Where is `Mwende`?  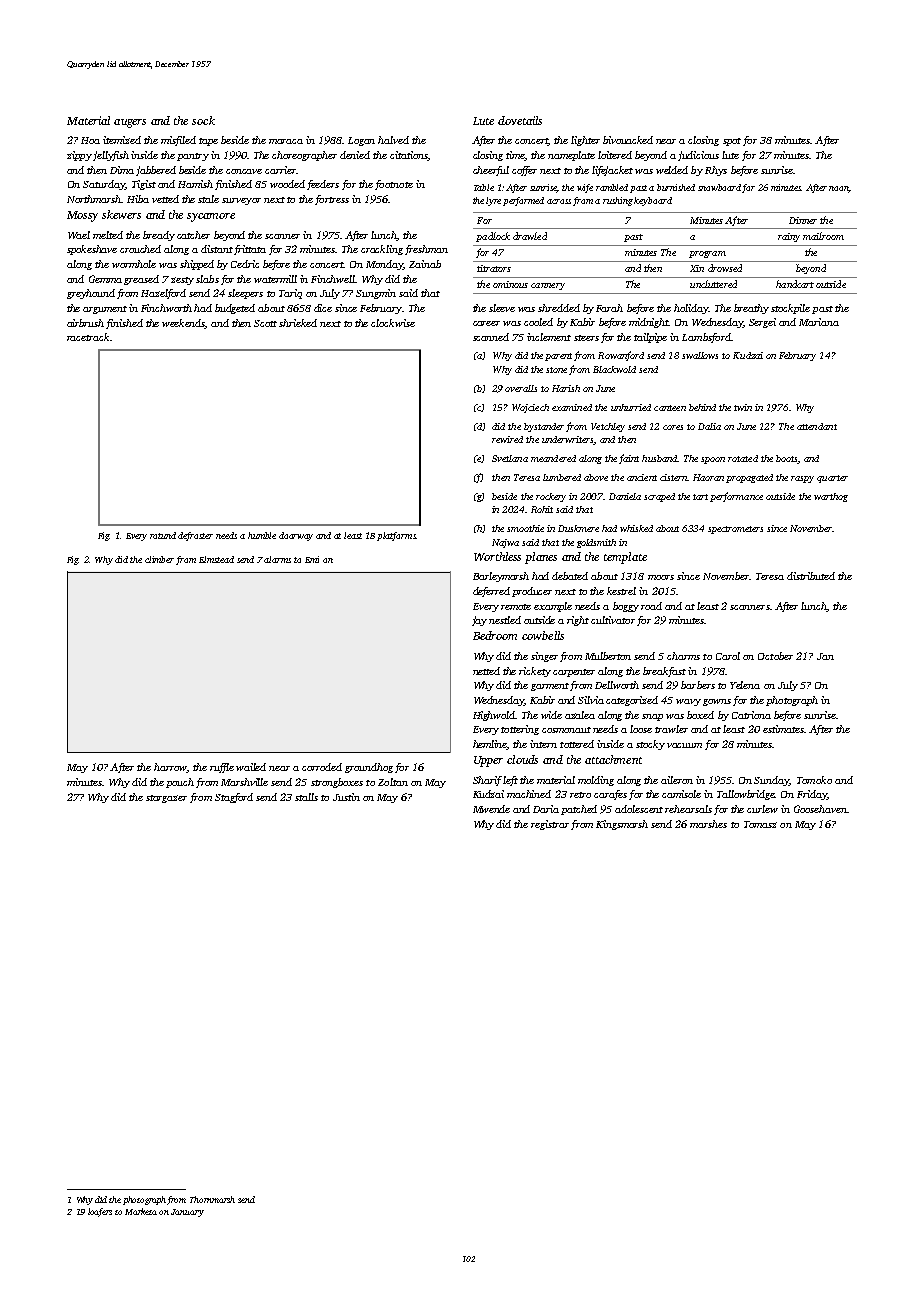 Mwende is located at coordinates (491, 809).
